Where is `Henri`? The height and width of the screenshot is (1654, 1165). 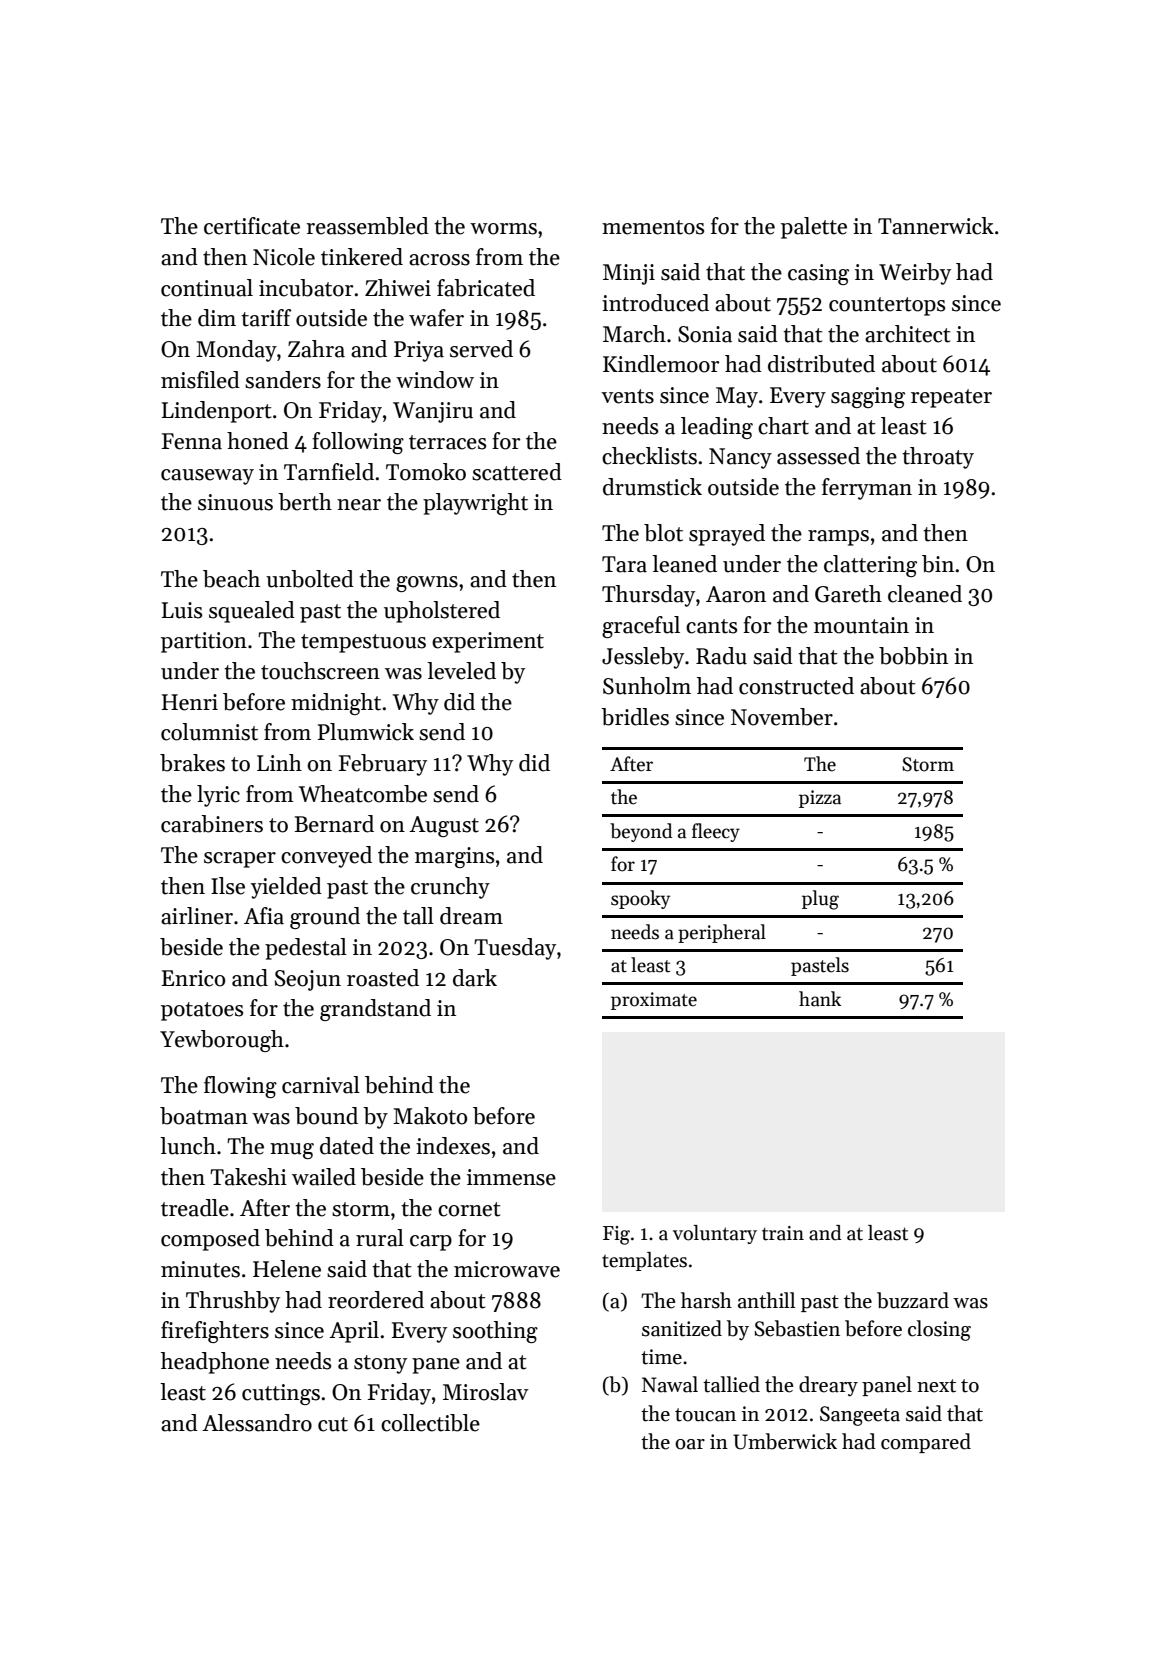
Henri is located at coordinates (190, 702).
